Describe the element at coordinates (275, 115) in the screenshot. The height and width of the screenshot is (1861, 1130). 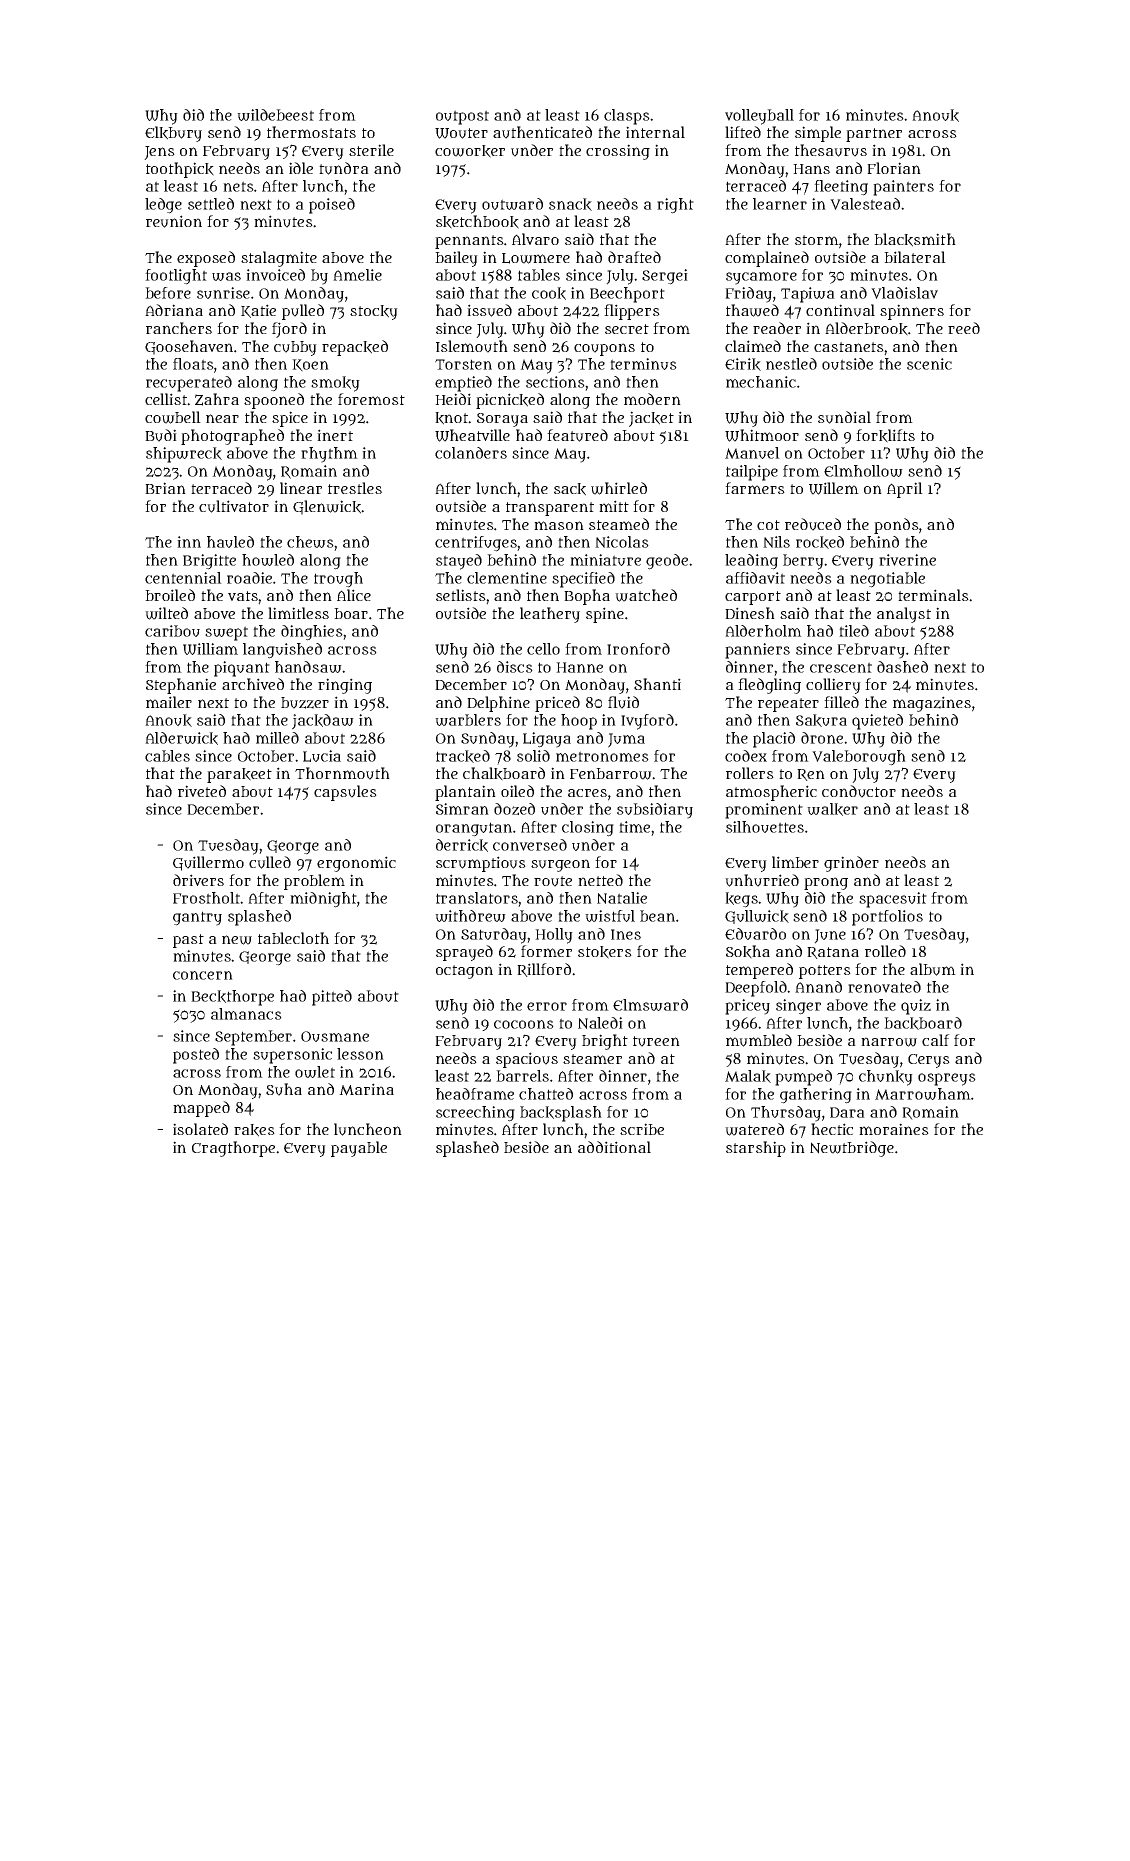
I see `wildebeest` at that location.
